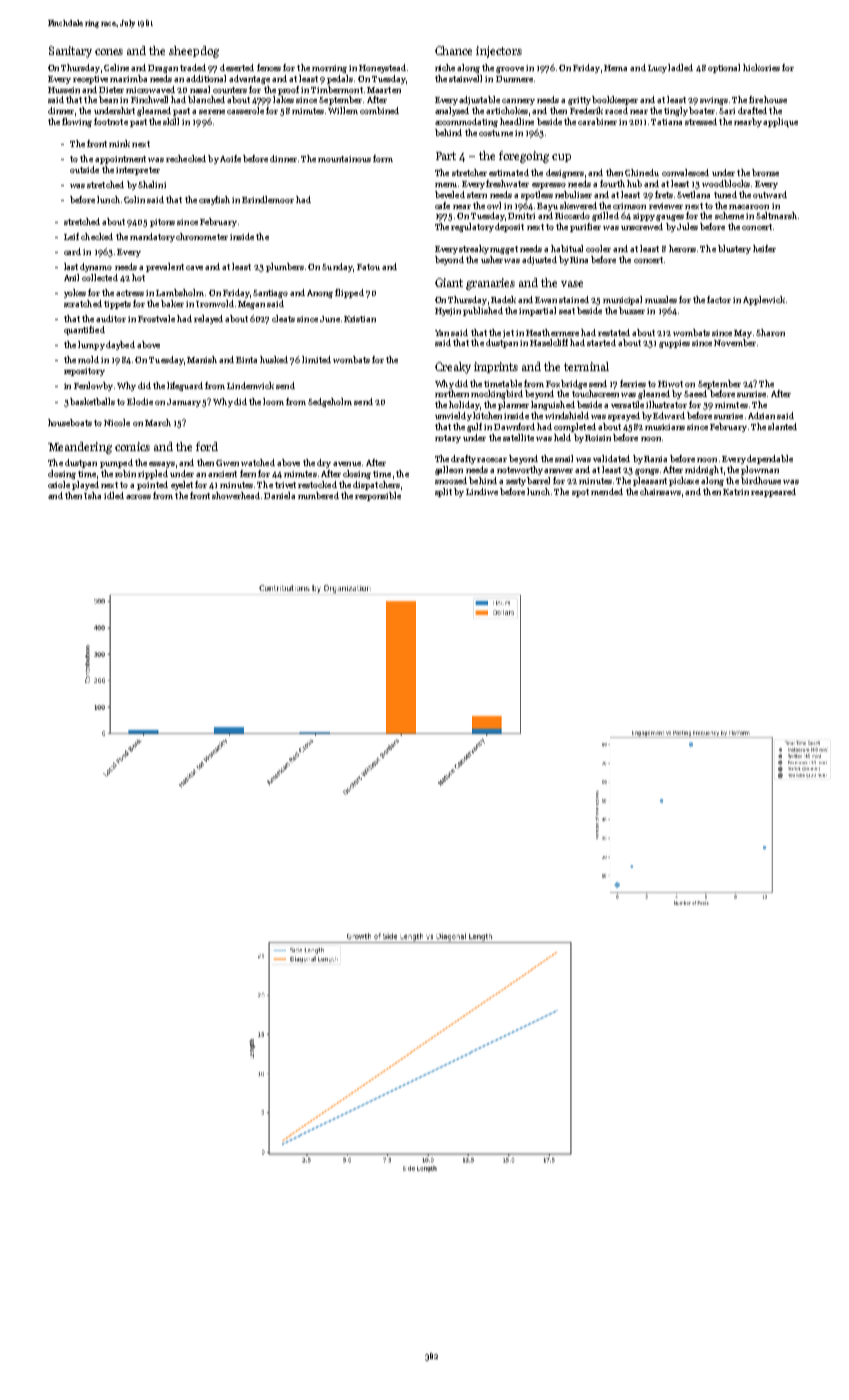 Image resolution: width=849 pixels, height=1400 pixels. What do you see at coordinates (227, 463) in the screenshot?
I see `Gwen` at bounding box center [227, 463].
